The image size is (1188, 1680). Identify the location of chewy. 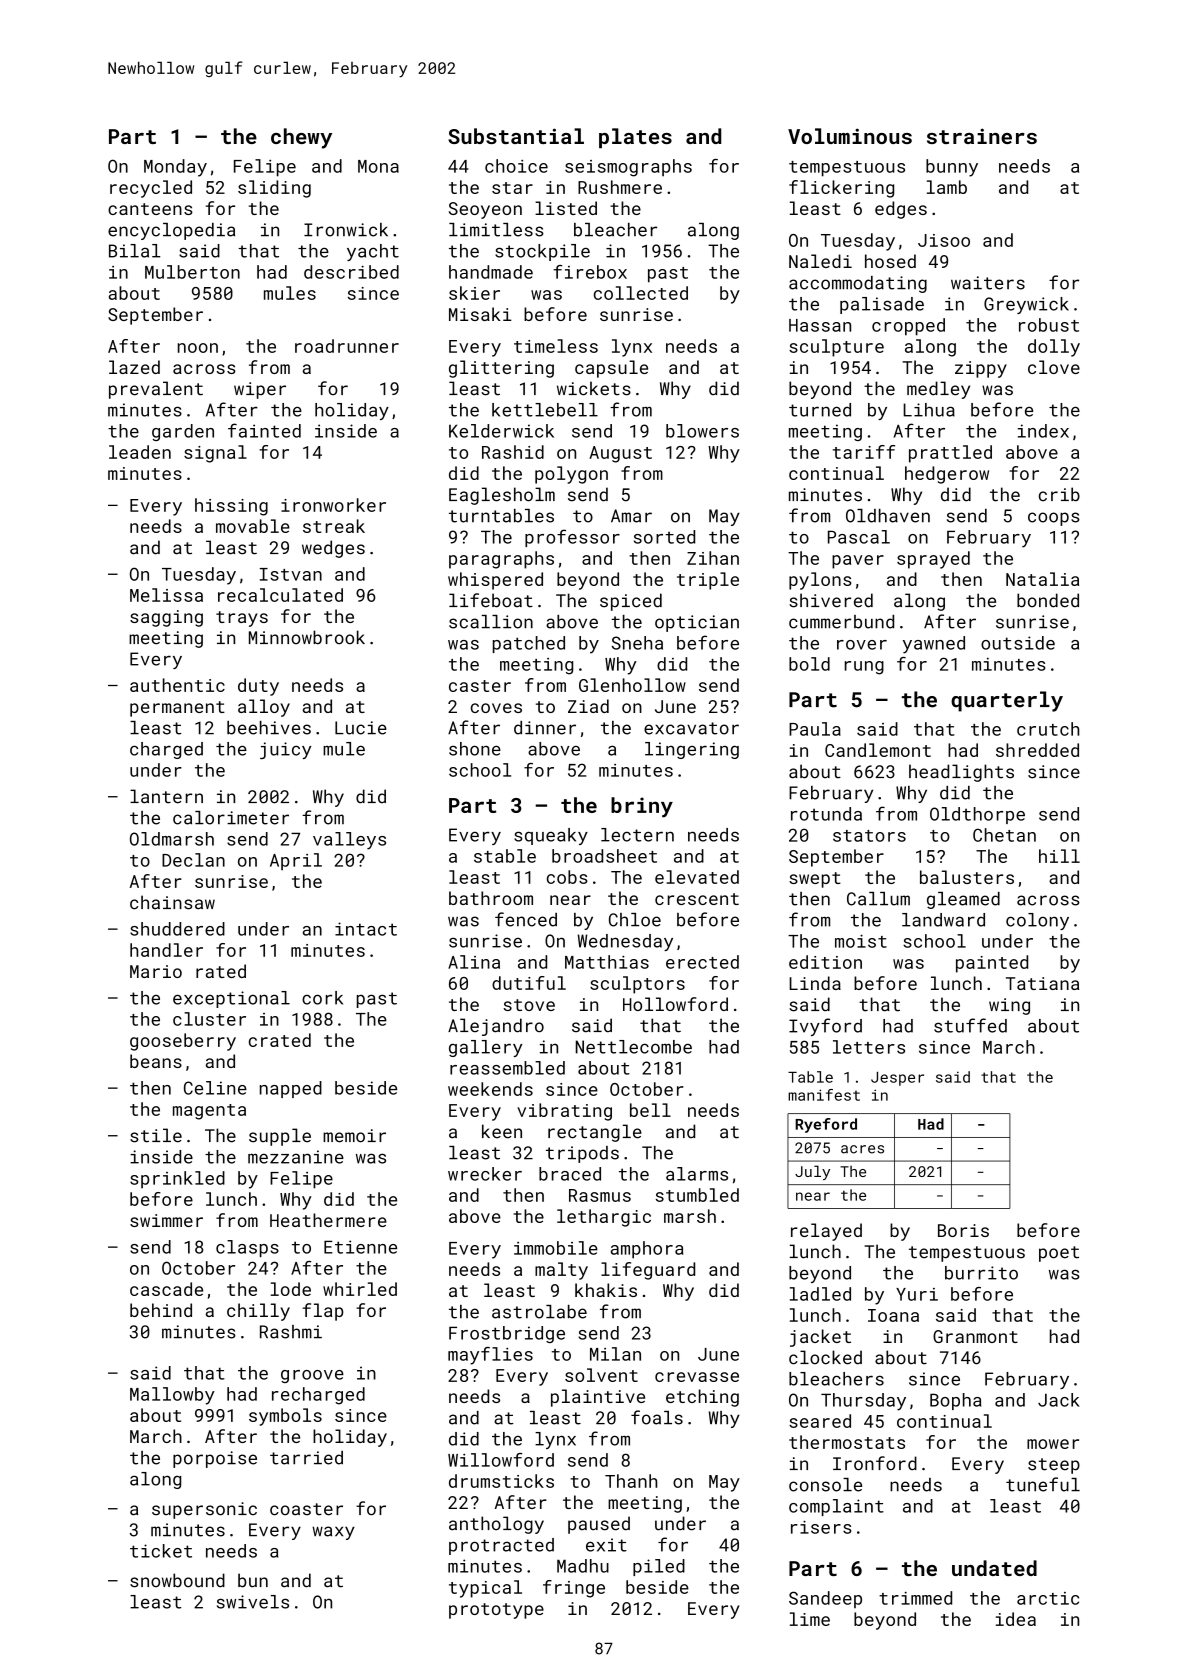
(301, 138).
